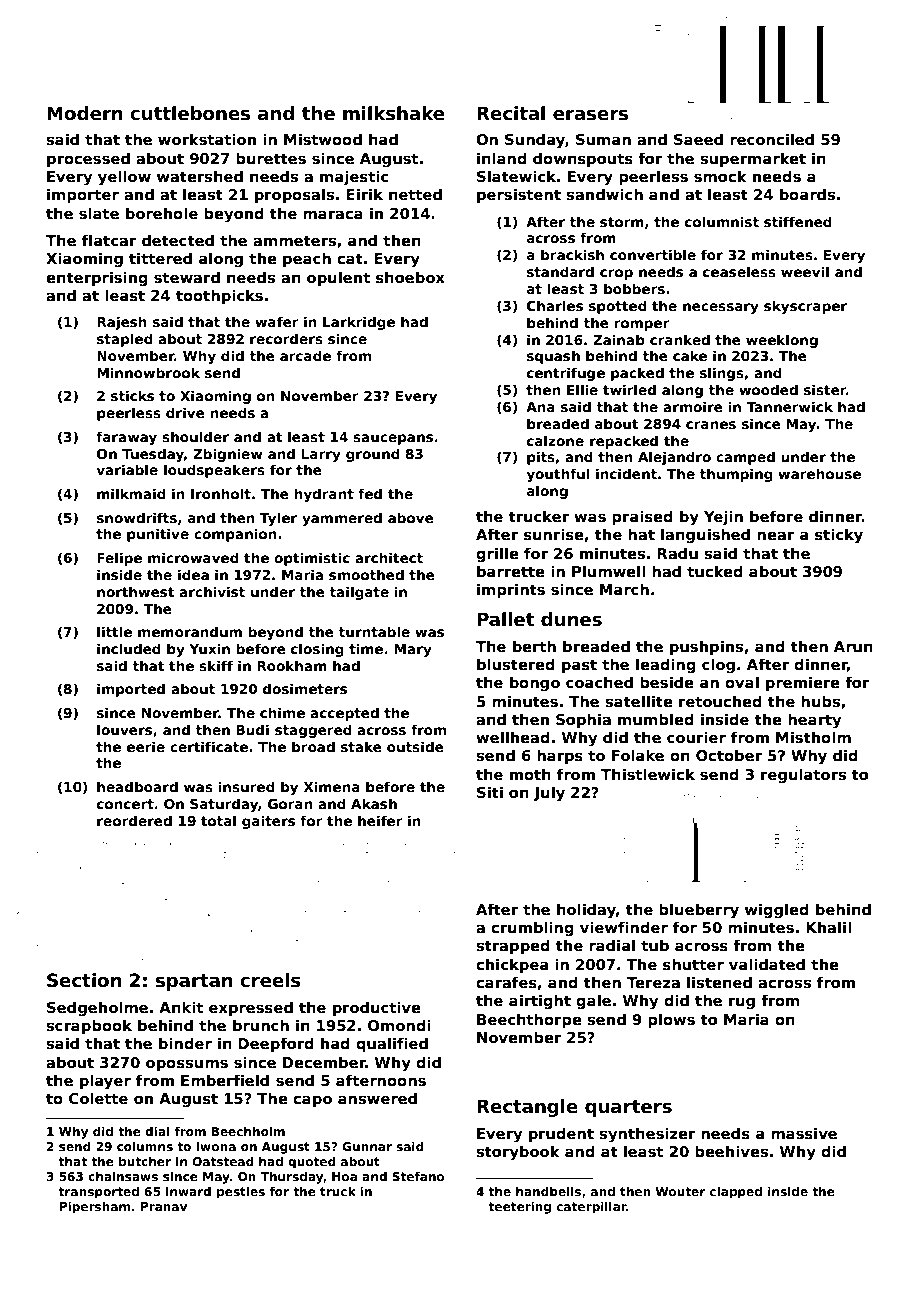  Describe the element at coordinates (541, 458) in the image. I see `pits` at that location.
